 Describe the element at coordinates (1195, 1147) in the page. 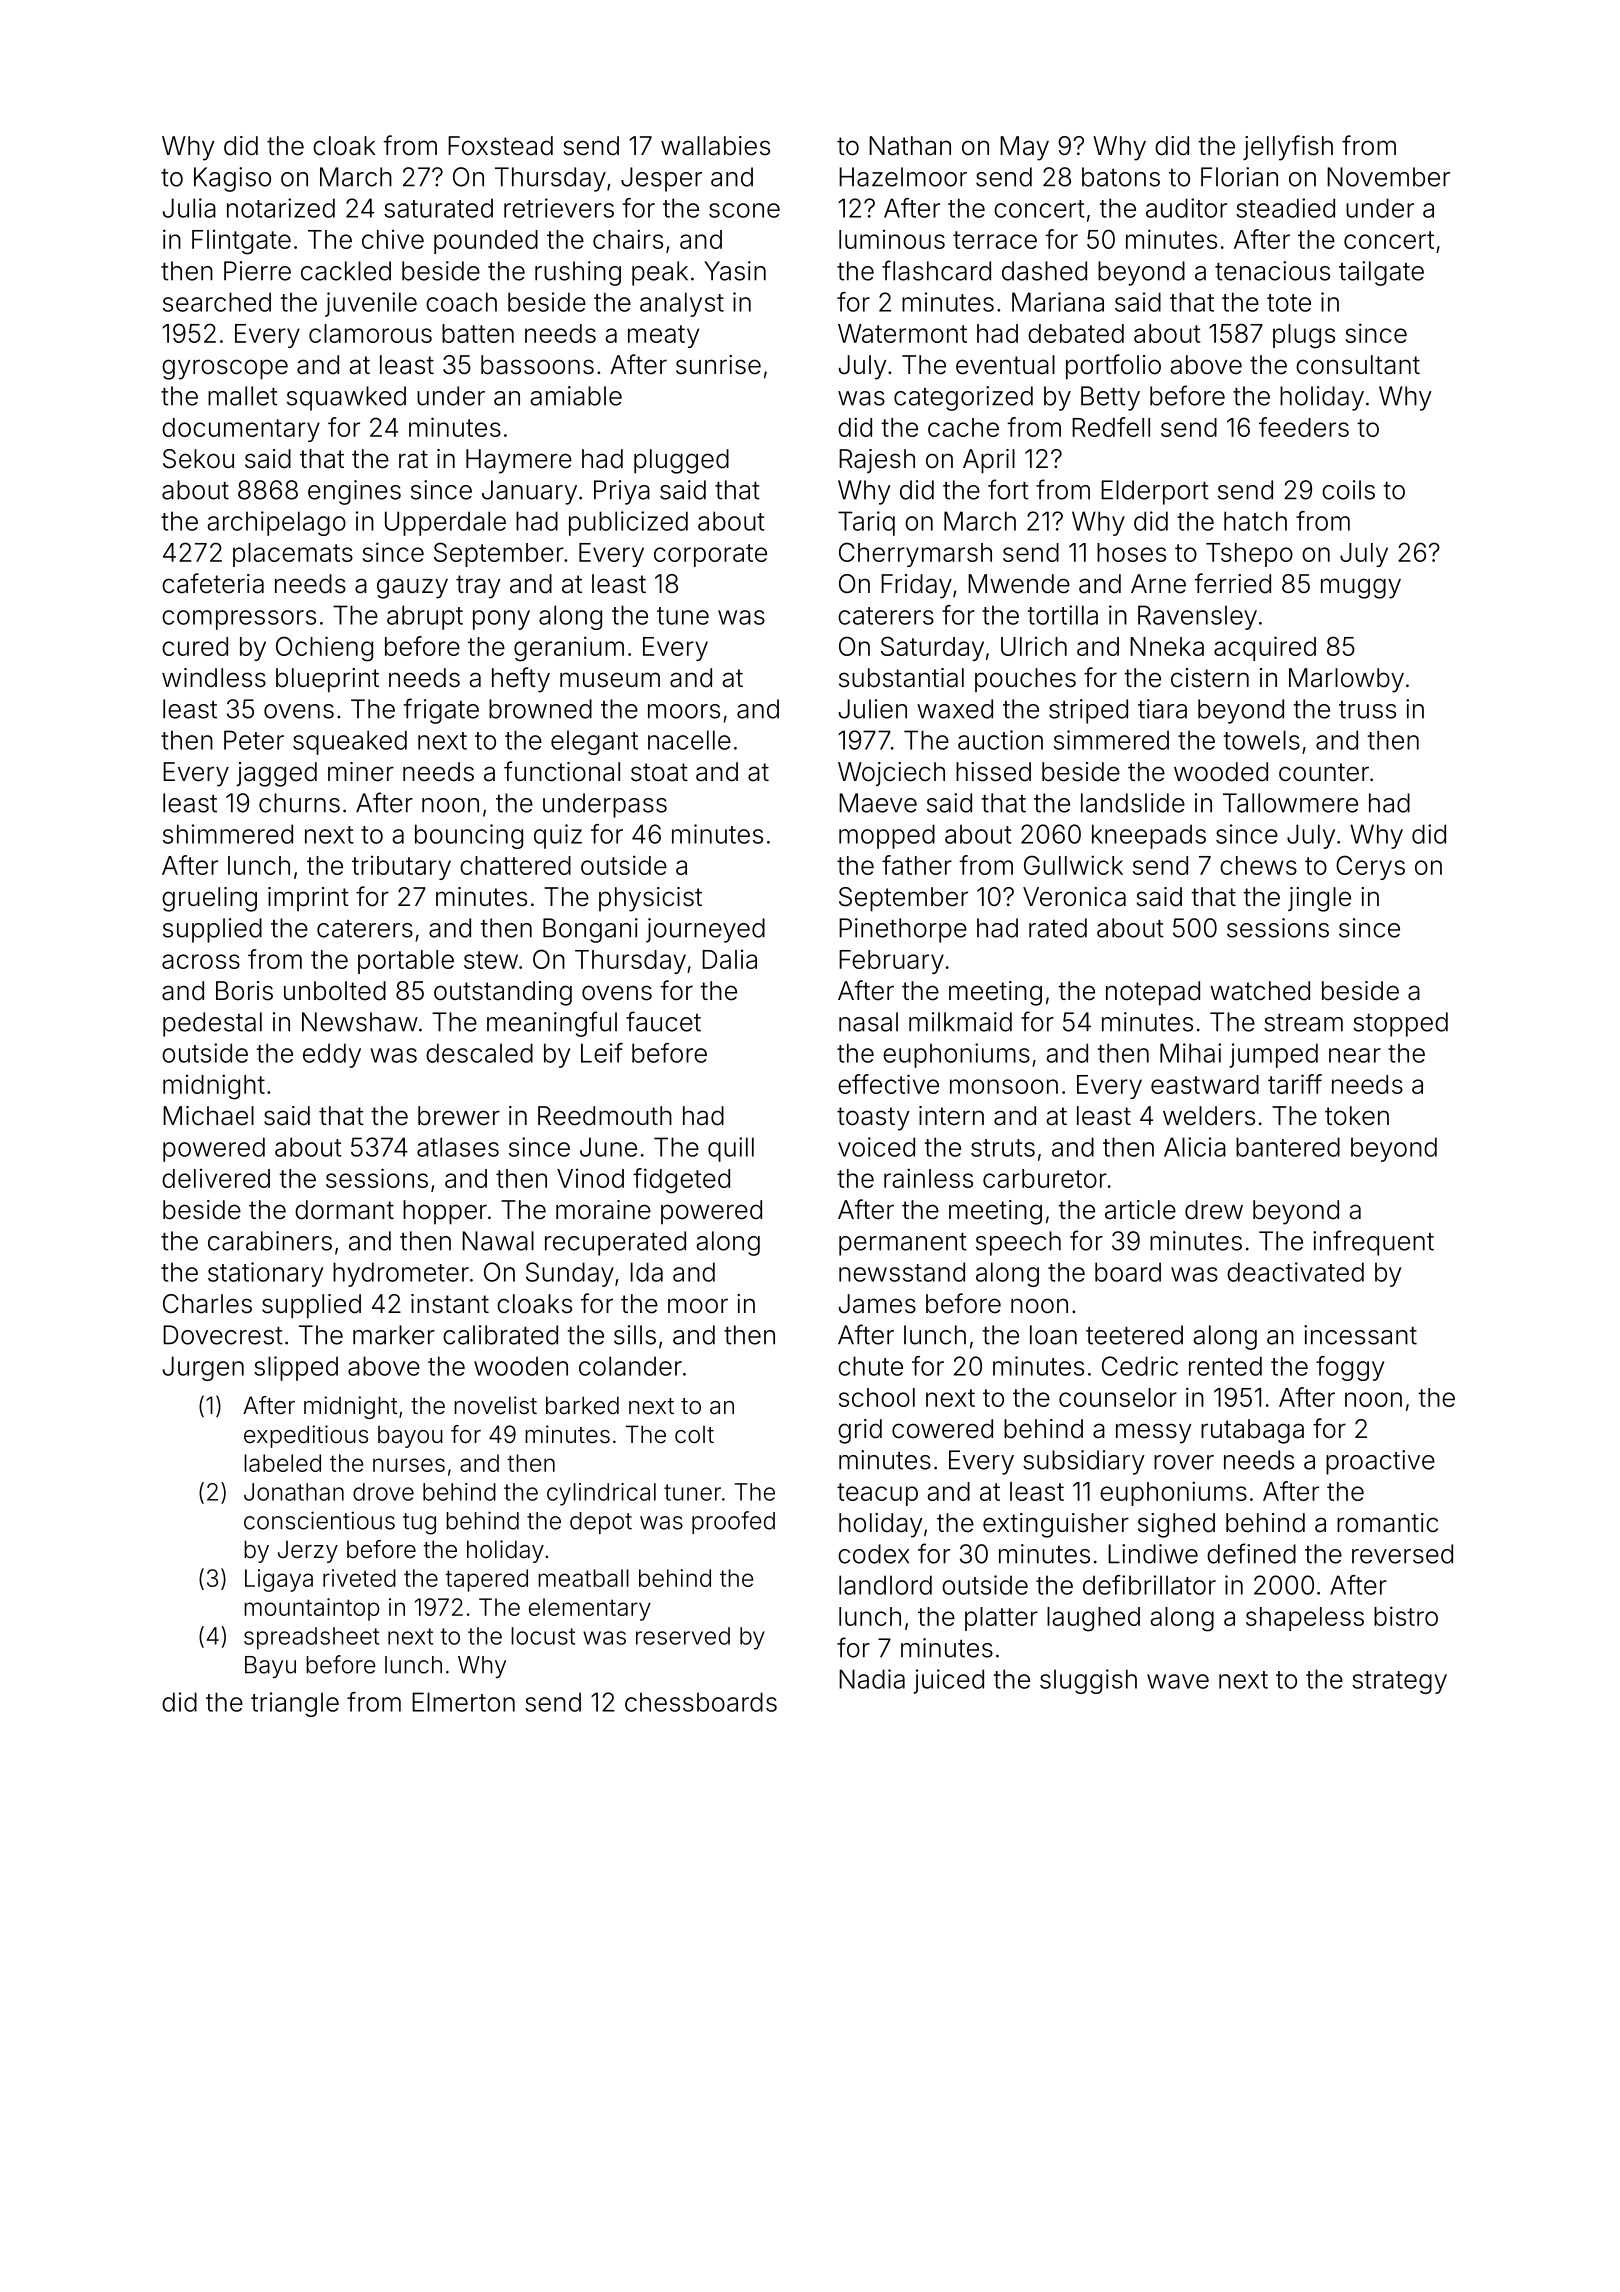

I see `Alicia` at that location.
